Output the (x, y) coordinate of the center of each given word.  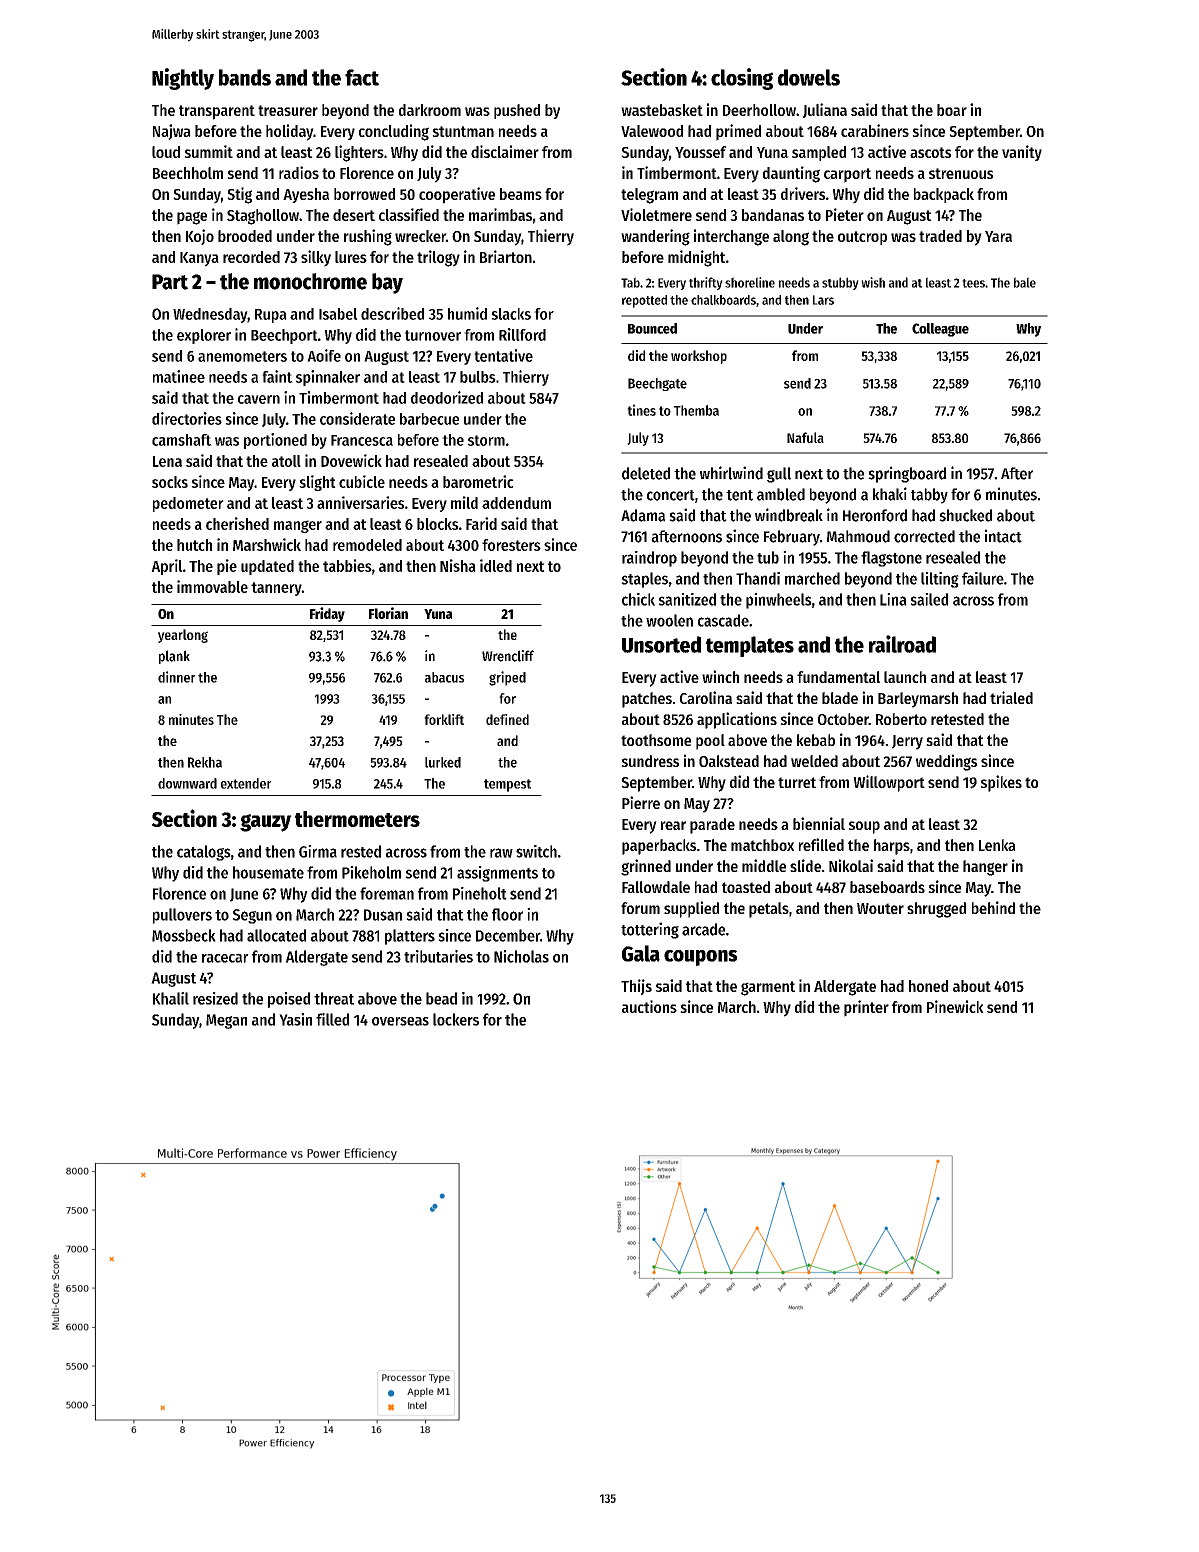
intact (1003, 536)
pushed (517, 111)
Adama (643, 515)
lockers (456, 1019)
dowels (809, 77)
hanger (985, 868)
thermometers (357, 819)
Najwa (172, 132)
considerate (357, 418)
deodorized (447, 397)
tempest (507, 785)
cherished (237, 523)
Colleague (940, 330)
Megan (226, 1021)
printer (866, 1008)
